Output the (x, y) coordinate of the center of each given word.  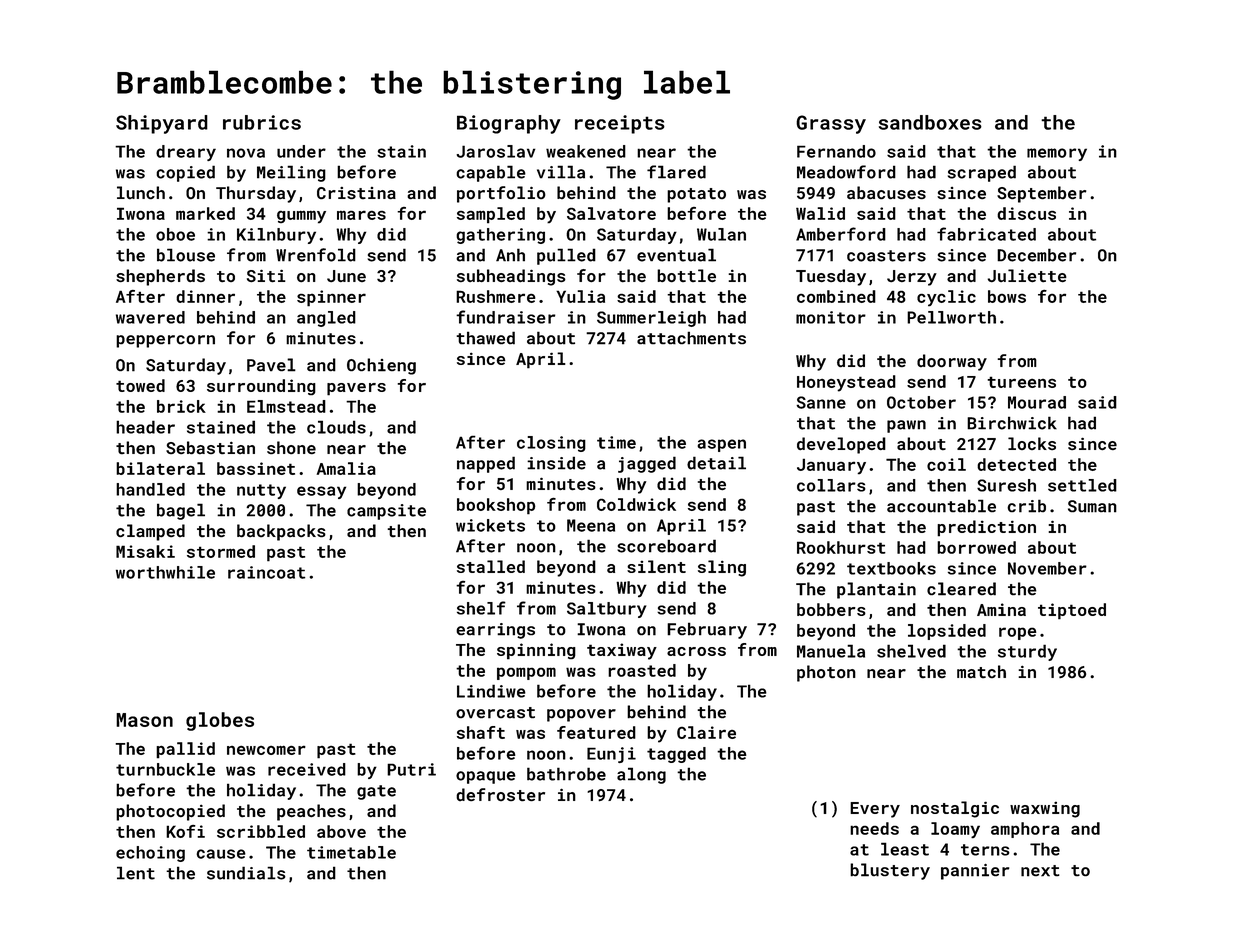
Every (875, 810)
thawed (485, 338)
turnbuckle (165, 769)
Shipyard (162, 124)
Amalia (346, 468)
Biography (509, 124)
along (641, 775)
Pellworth (951, 317)
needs (874, 828)
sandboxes (930, 122)
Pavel (271, 365)
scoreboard (666, 546)
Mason (144, 720)
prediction (986, 528)
